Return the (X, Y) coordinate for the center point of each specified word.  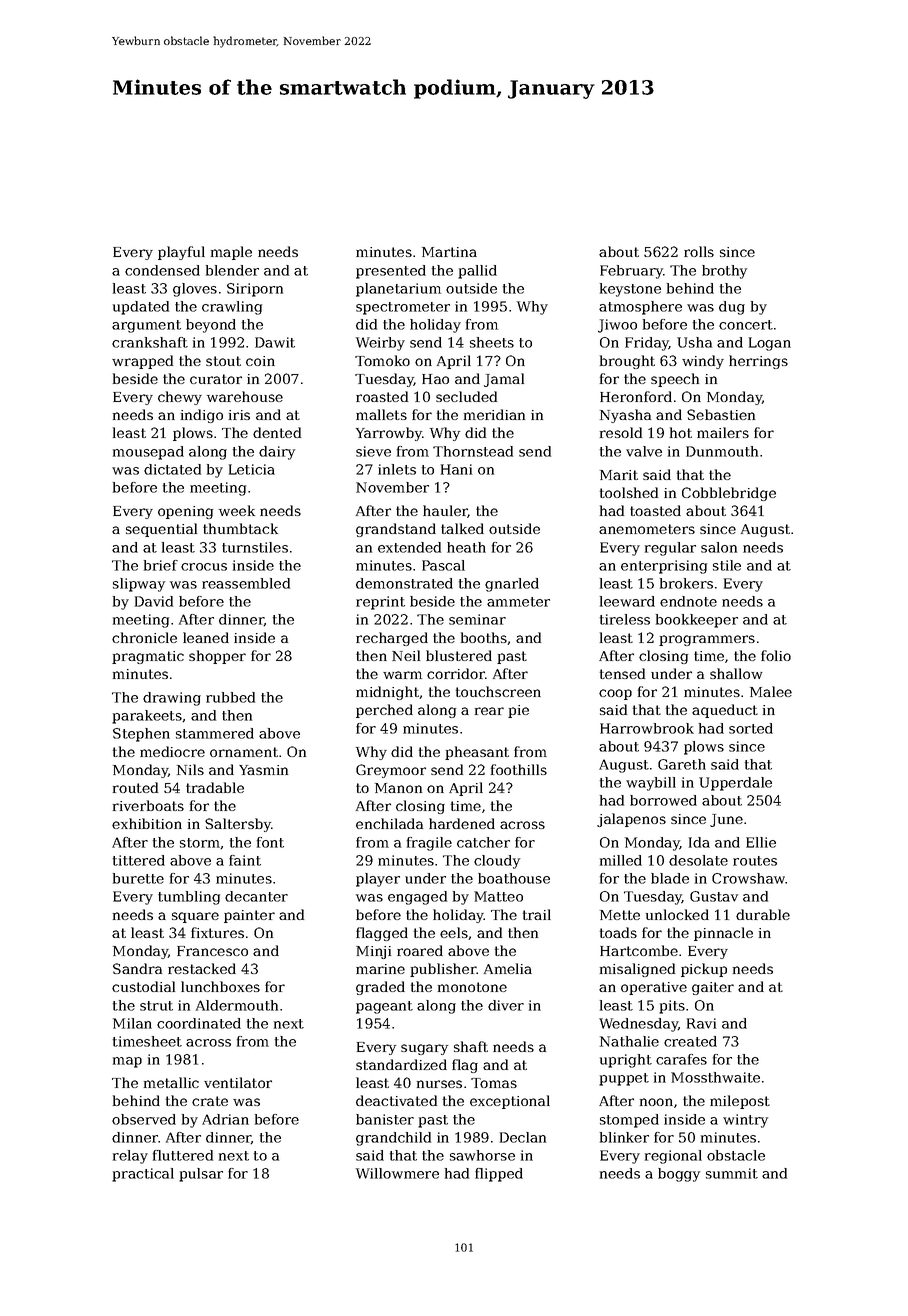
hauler (445, 511)
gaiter (713, 988)
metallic (171, 1082)
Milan (132, 1023)
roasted (382, 396)
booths (484, 637)
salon (719, 547)
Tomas (494, 1083)
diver (506, 1005)
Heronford (636, 396)
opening (185, 512)
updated (141, 308)
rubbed (230, 697)
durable (763, 914)
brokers (686, 583)
